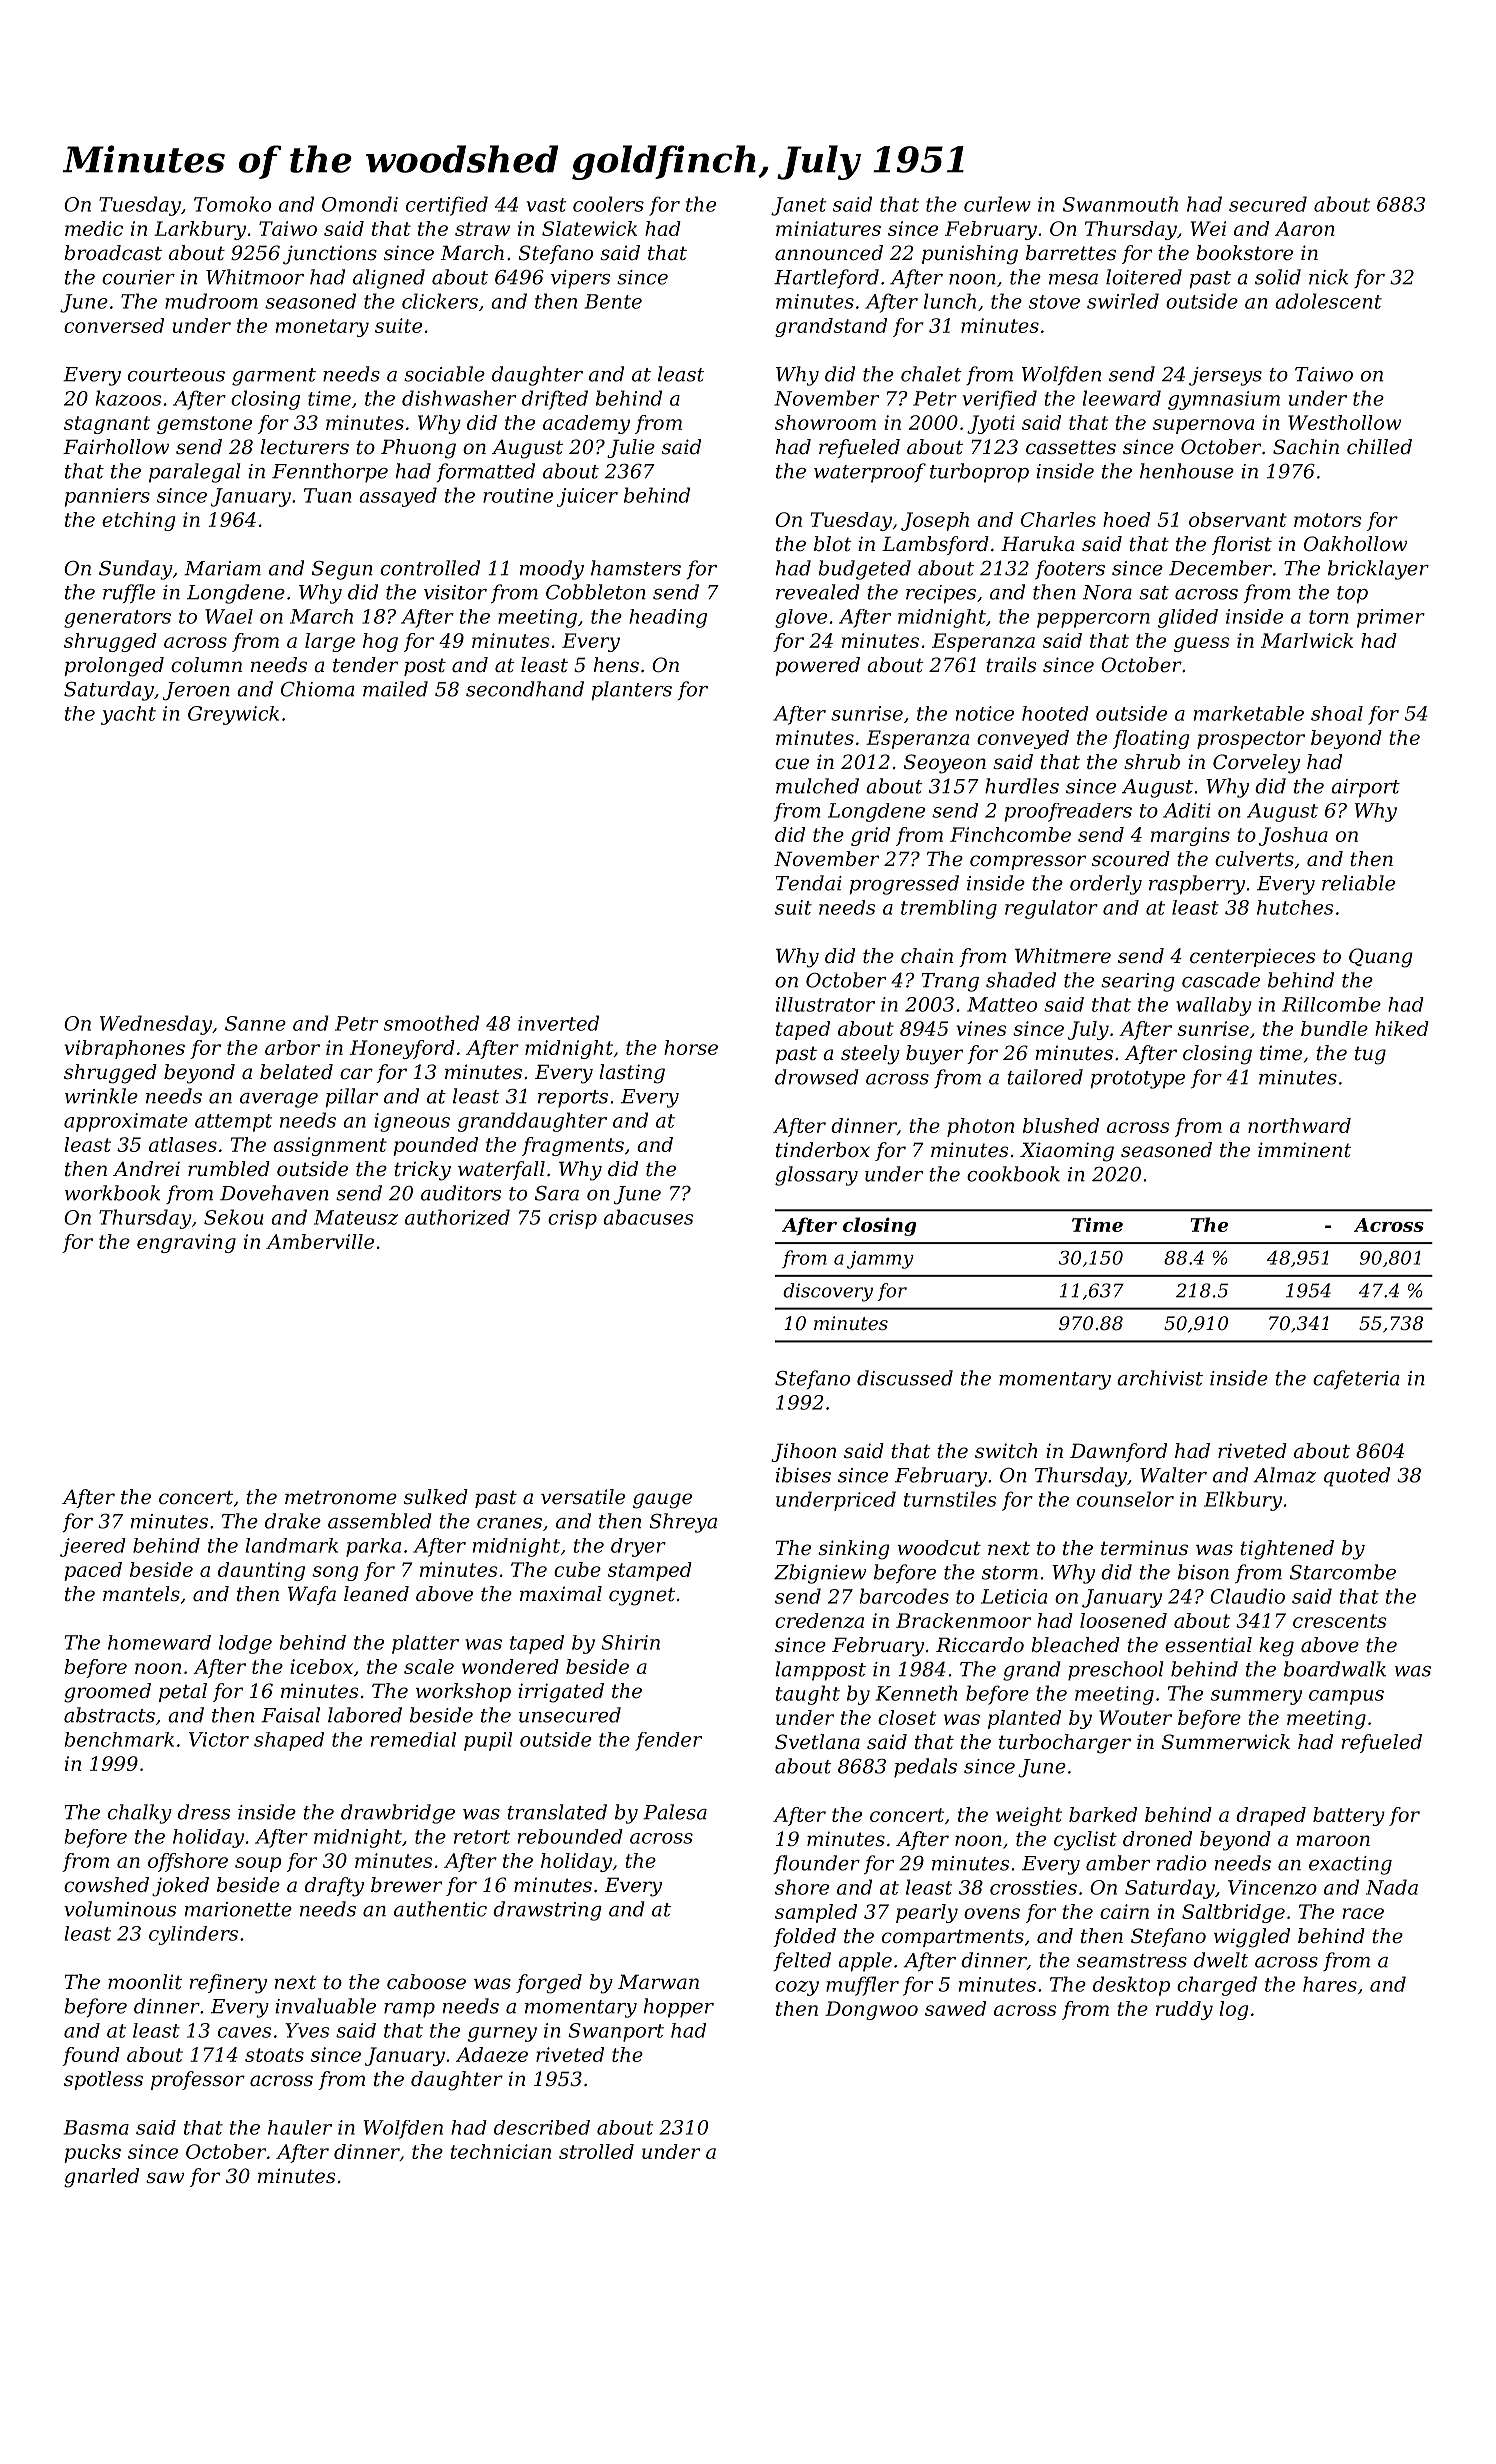 The width and height of the image is (1496, 2464). I want to click on vibraphones, so click(124, 1049).
